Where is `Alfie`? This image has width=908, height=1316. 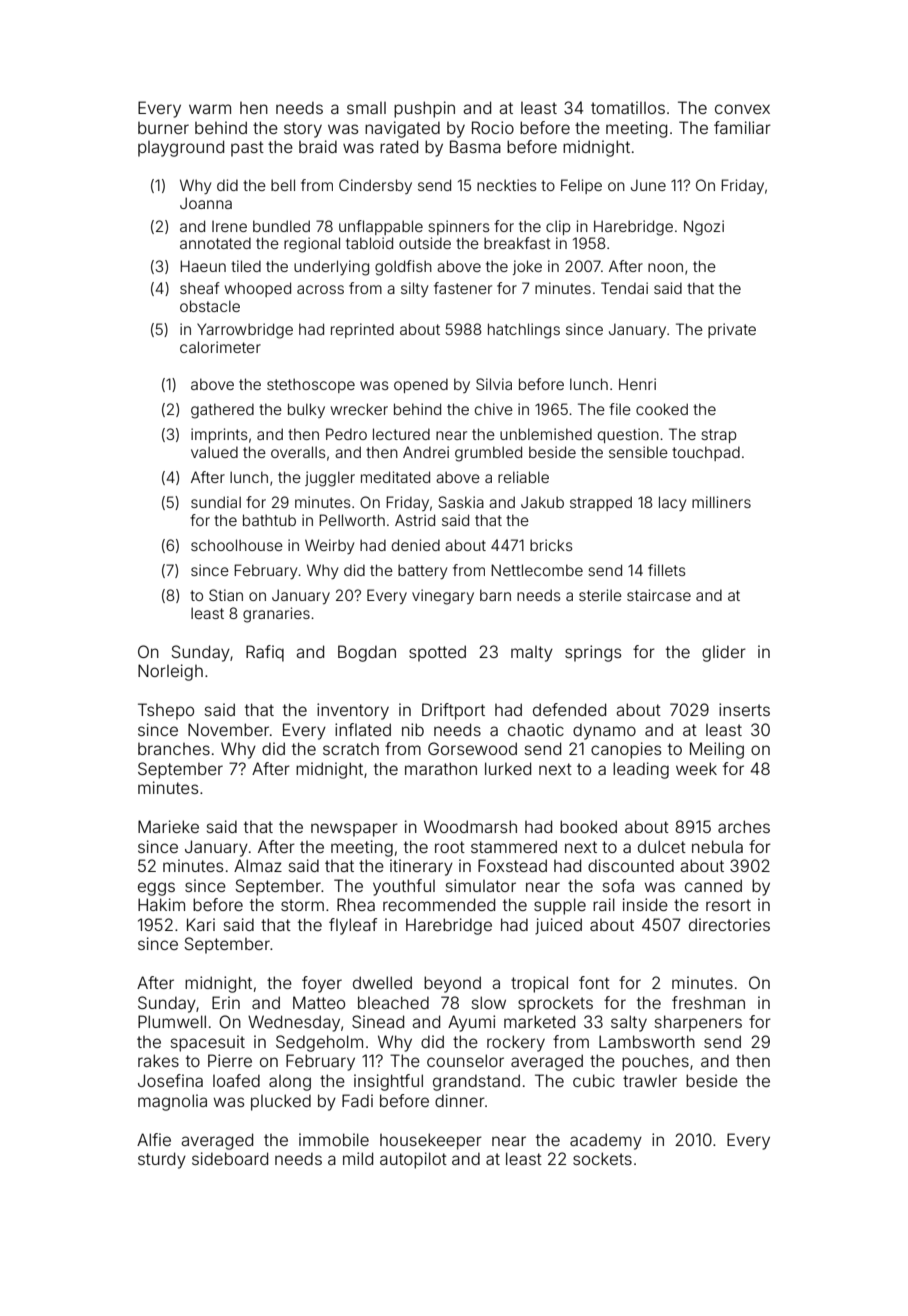
Alfie is located at coordinates (154, 1139).
